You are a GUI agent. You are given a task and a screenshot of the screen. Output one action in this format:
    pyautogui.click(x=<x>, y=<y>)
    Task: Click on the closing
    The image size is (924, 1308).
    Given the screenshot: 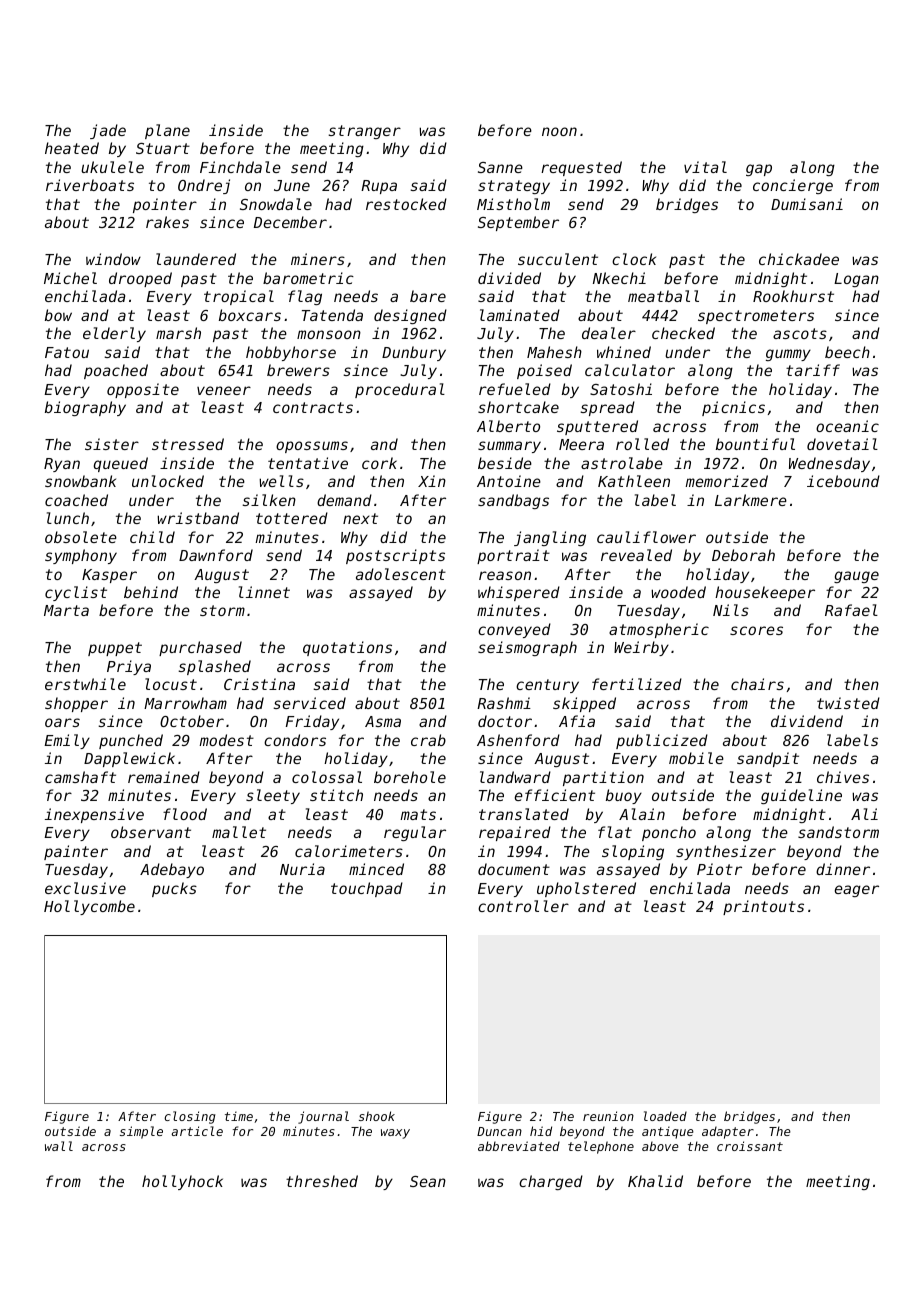 What is the action you would take?
    pyautogui.click(x=190, y=1117)
